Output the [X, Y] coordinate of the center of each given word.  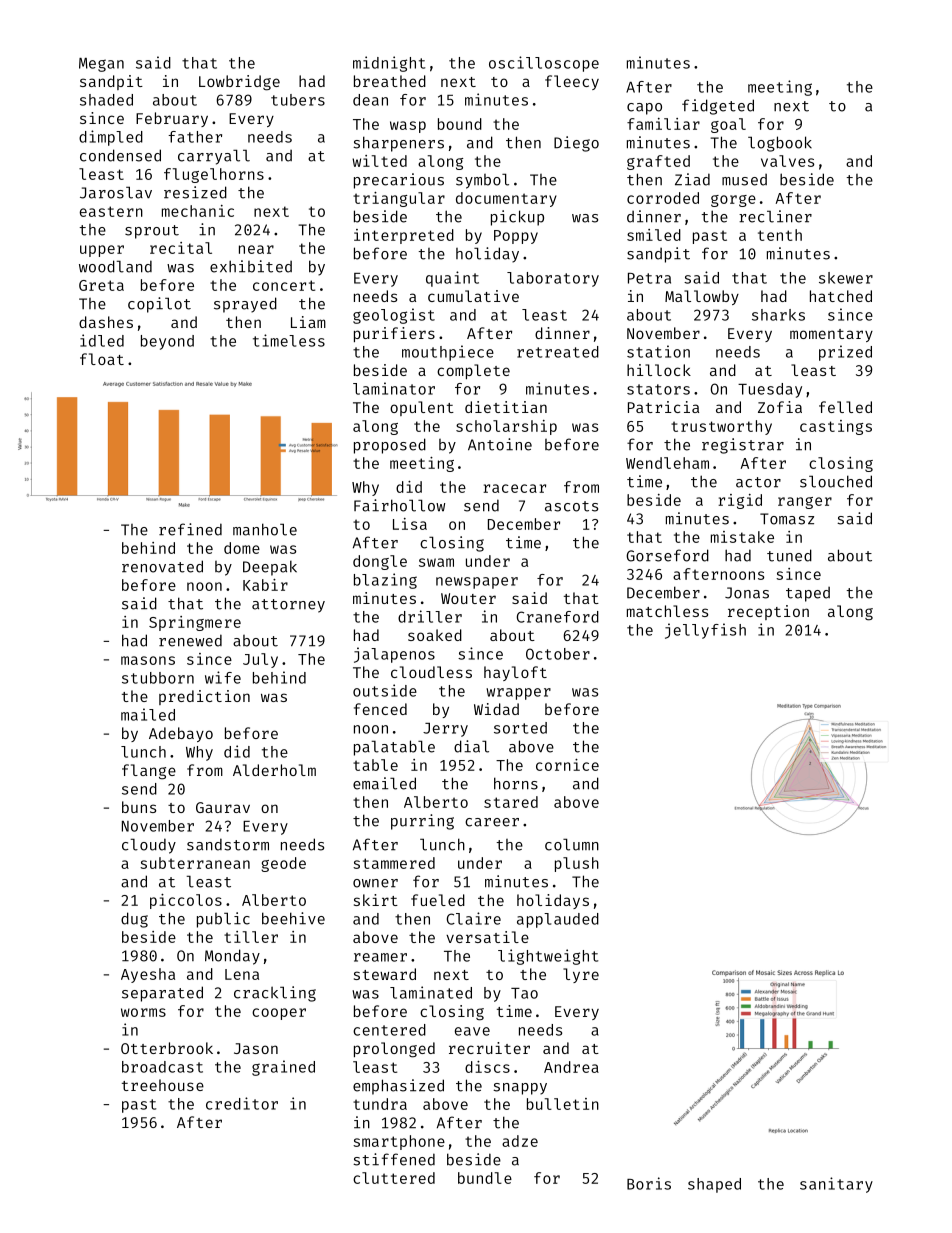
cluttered [394, 1178]
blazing [385, 581]
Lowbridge [239, 83]
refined [190, 529]
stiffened [394, 1159]
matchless [667, 611]
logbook [780, 144]
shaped [714, 1185]
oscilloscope [544, 64]
